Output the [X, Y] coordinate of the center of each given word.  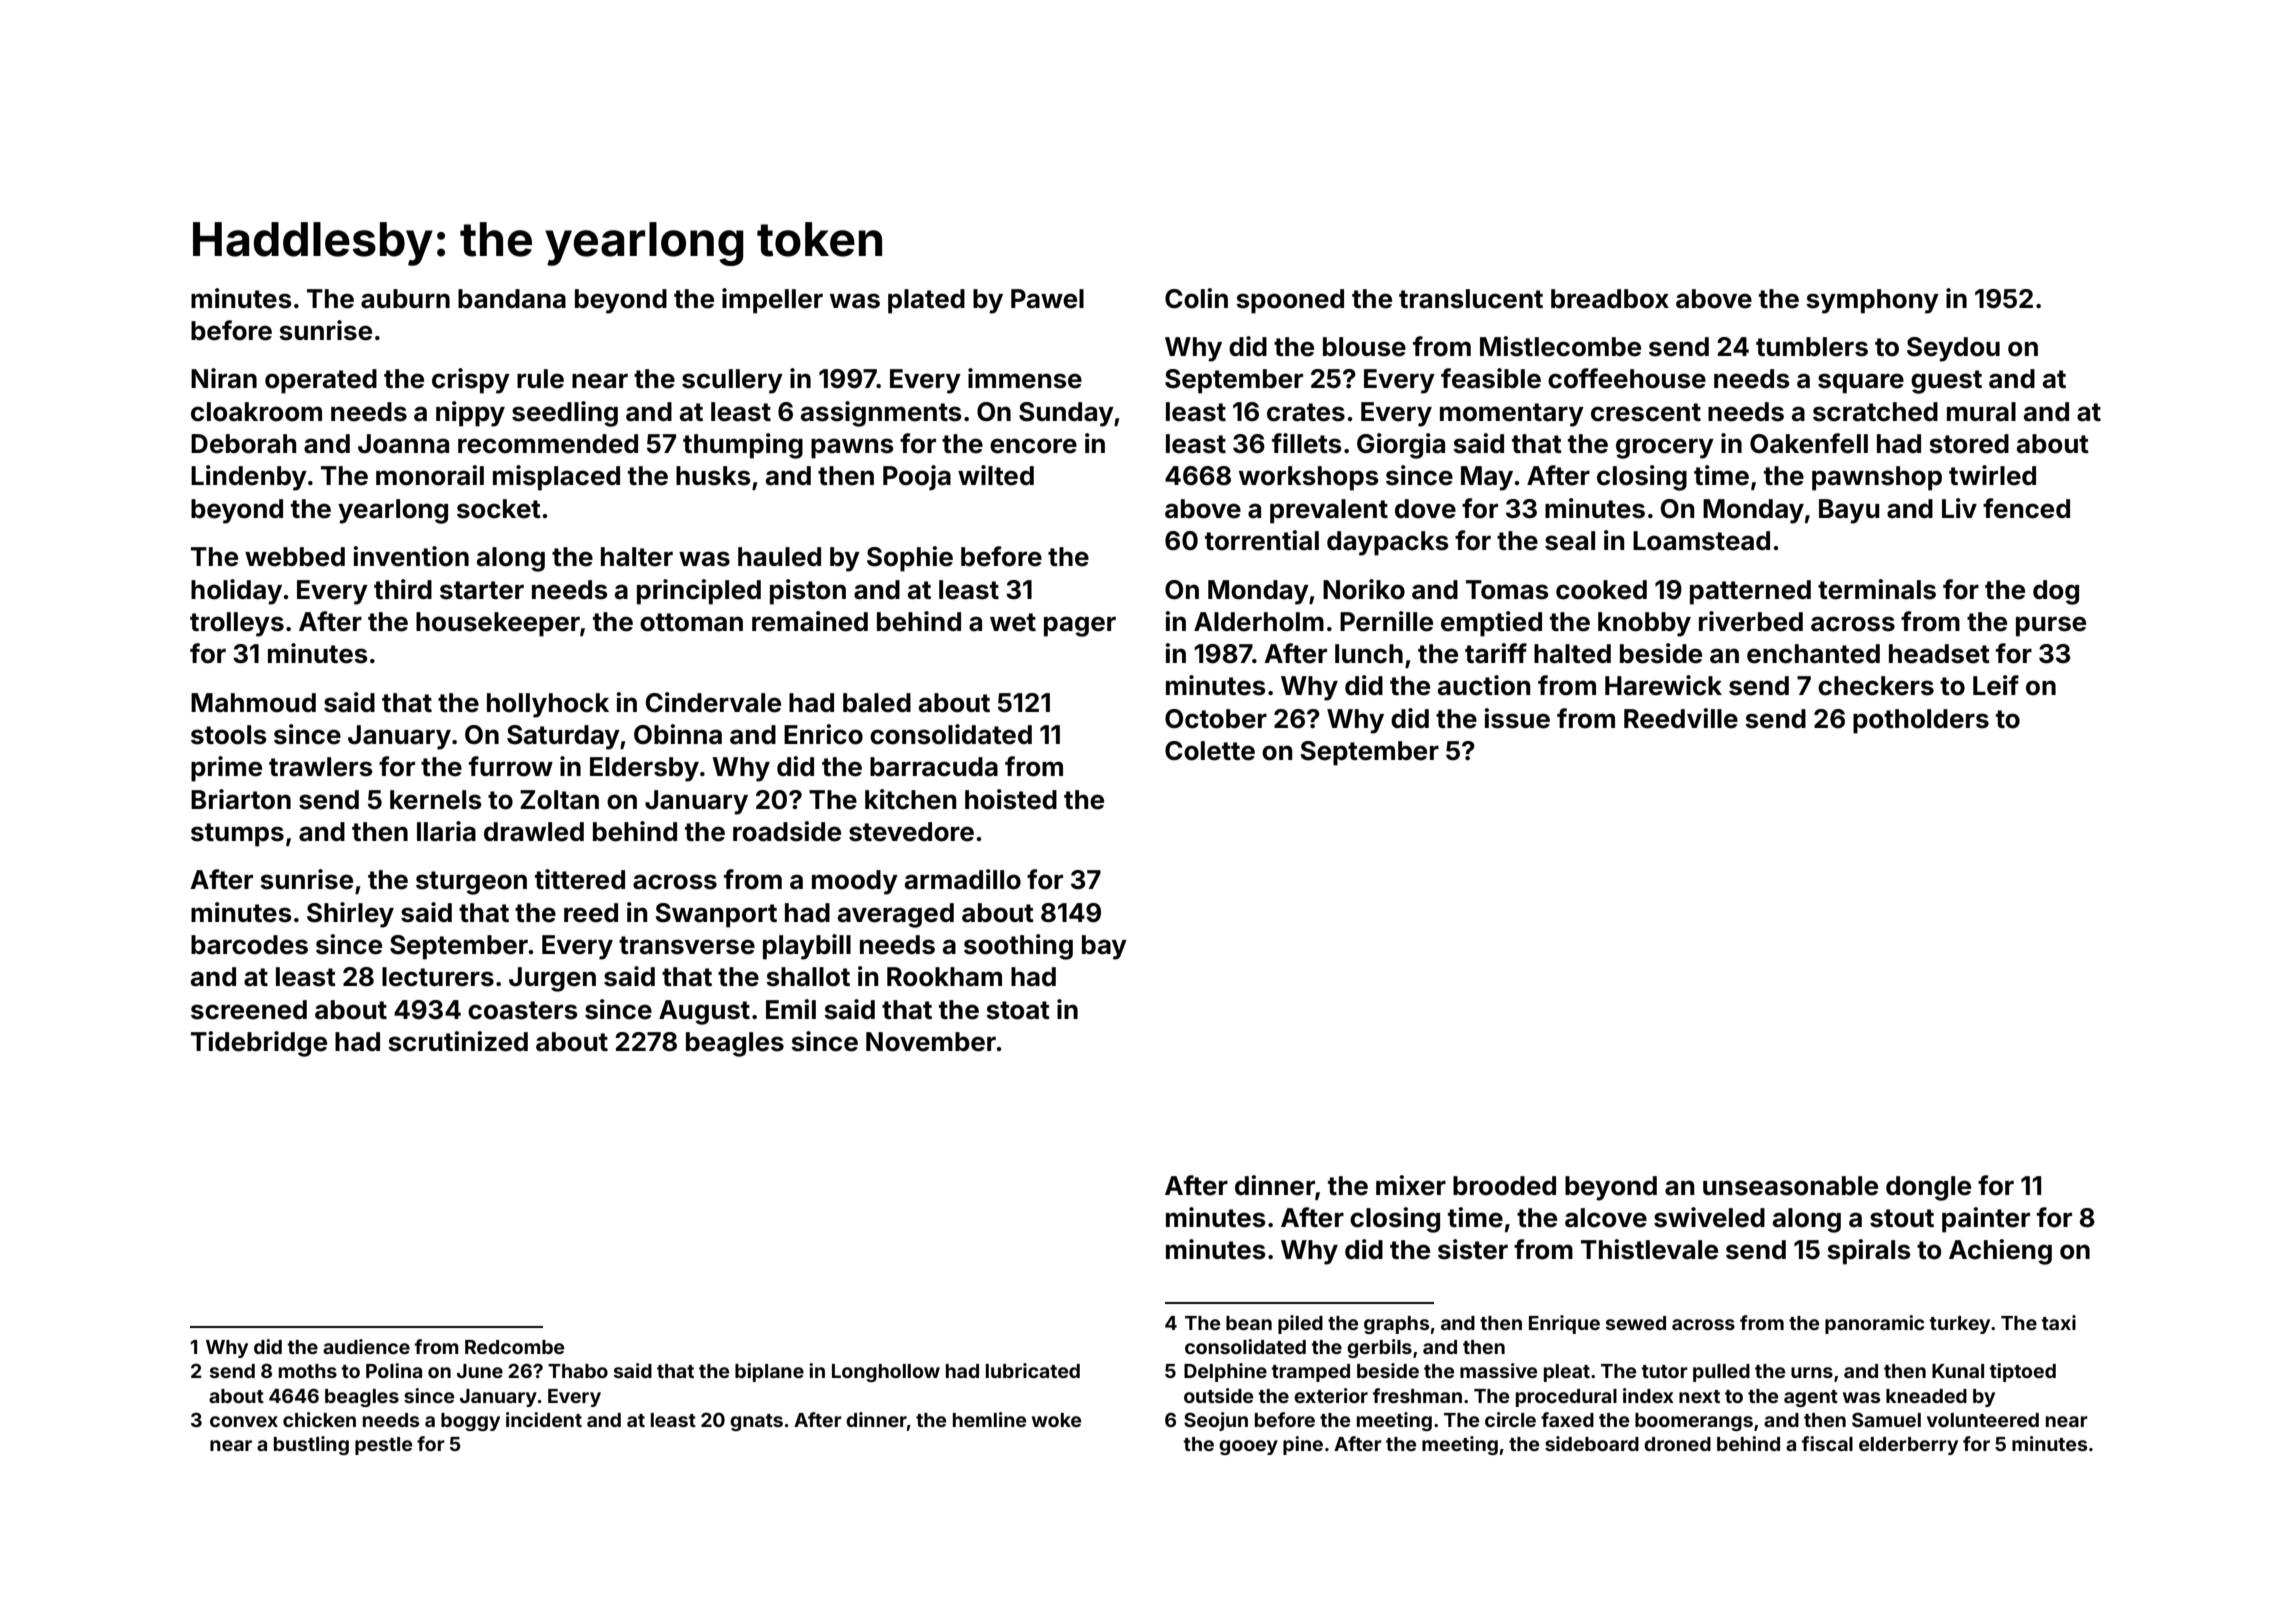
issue [1517, 718]
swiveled [1709, 1217]
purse [2051, 626]
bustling [311, 1445]
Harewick [1663, 685]
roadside [787, 831]
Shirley [350, 915]
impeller [772, 301]
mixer [1411, 1185]
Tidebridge [259, 1044]
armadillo [963, 879]
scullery [732, 381]
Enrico [823, 734]
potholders [1921, 721]
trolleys [237, 624]
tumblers [1812, 347]
